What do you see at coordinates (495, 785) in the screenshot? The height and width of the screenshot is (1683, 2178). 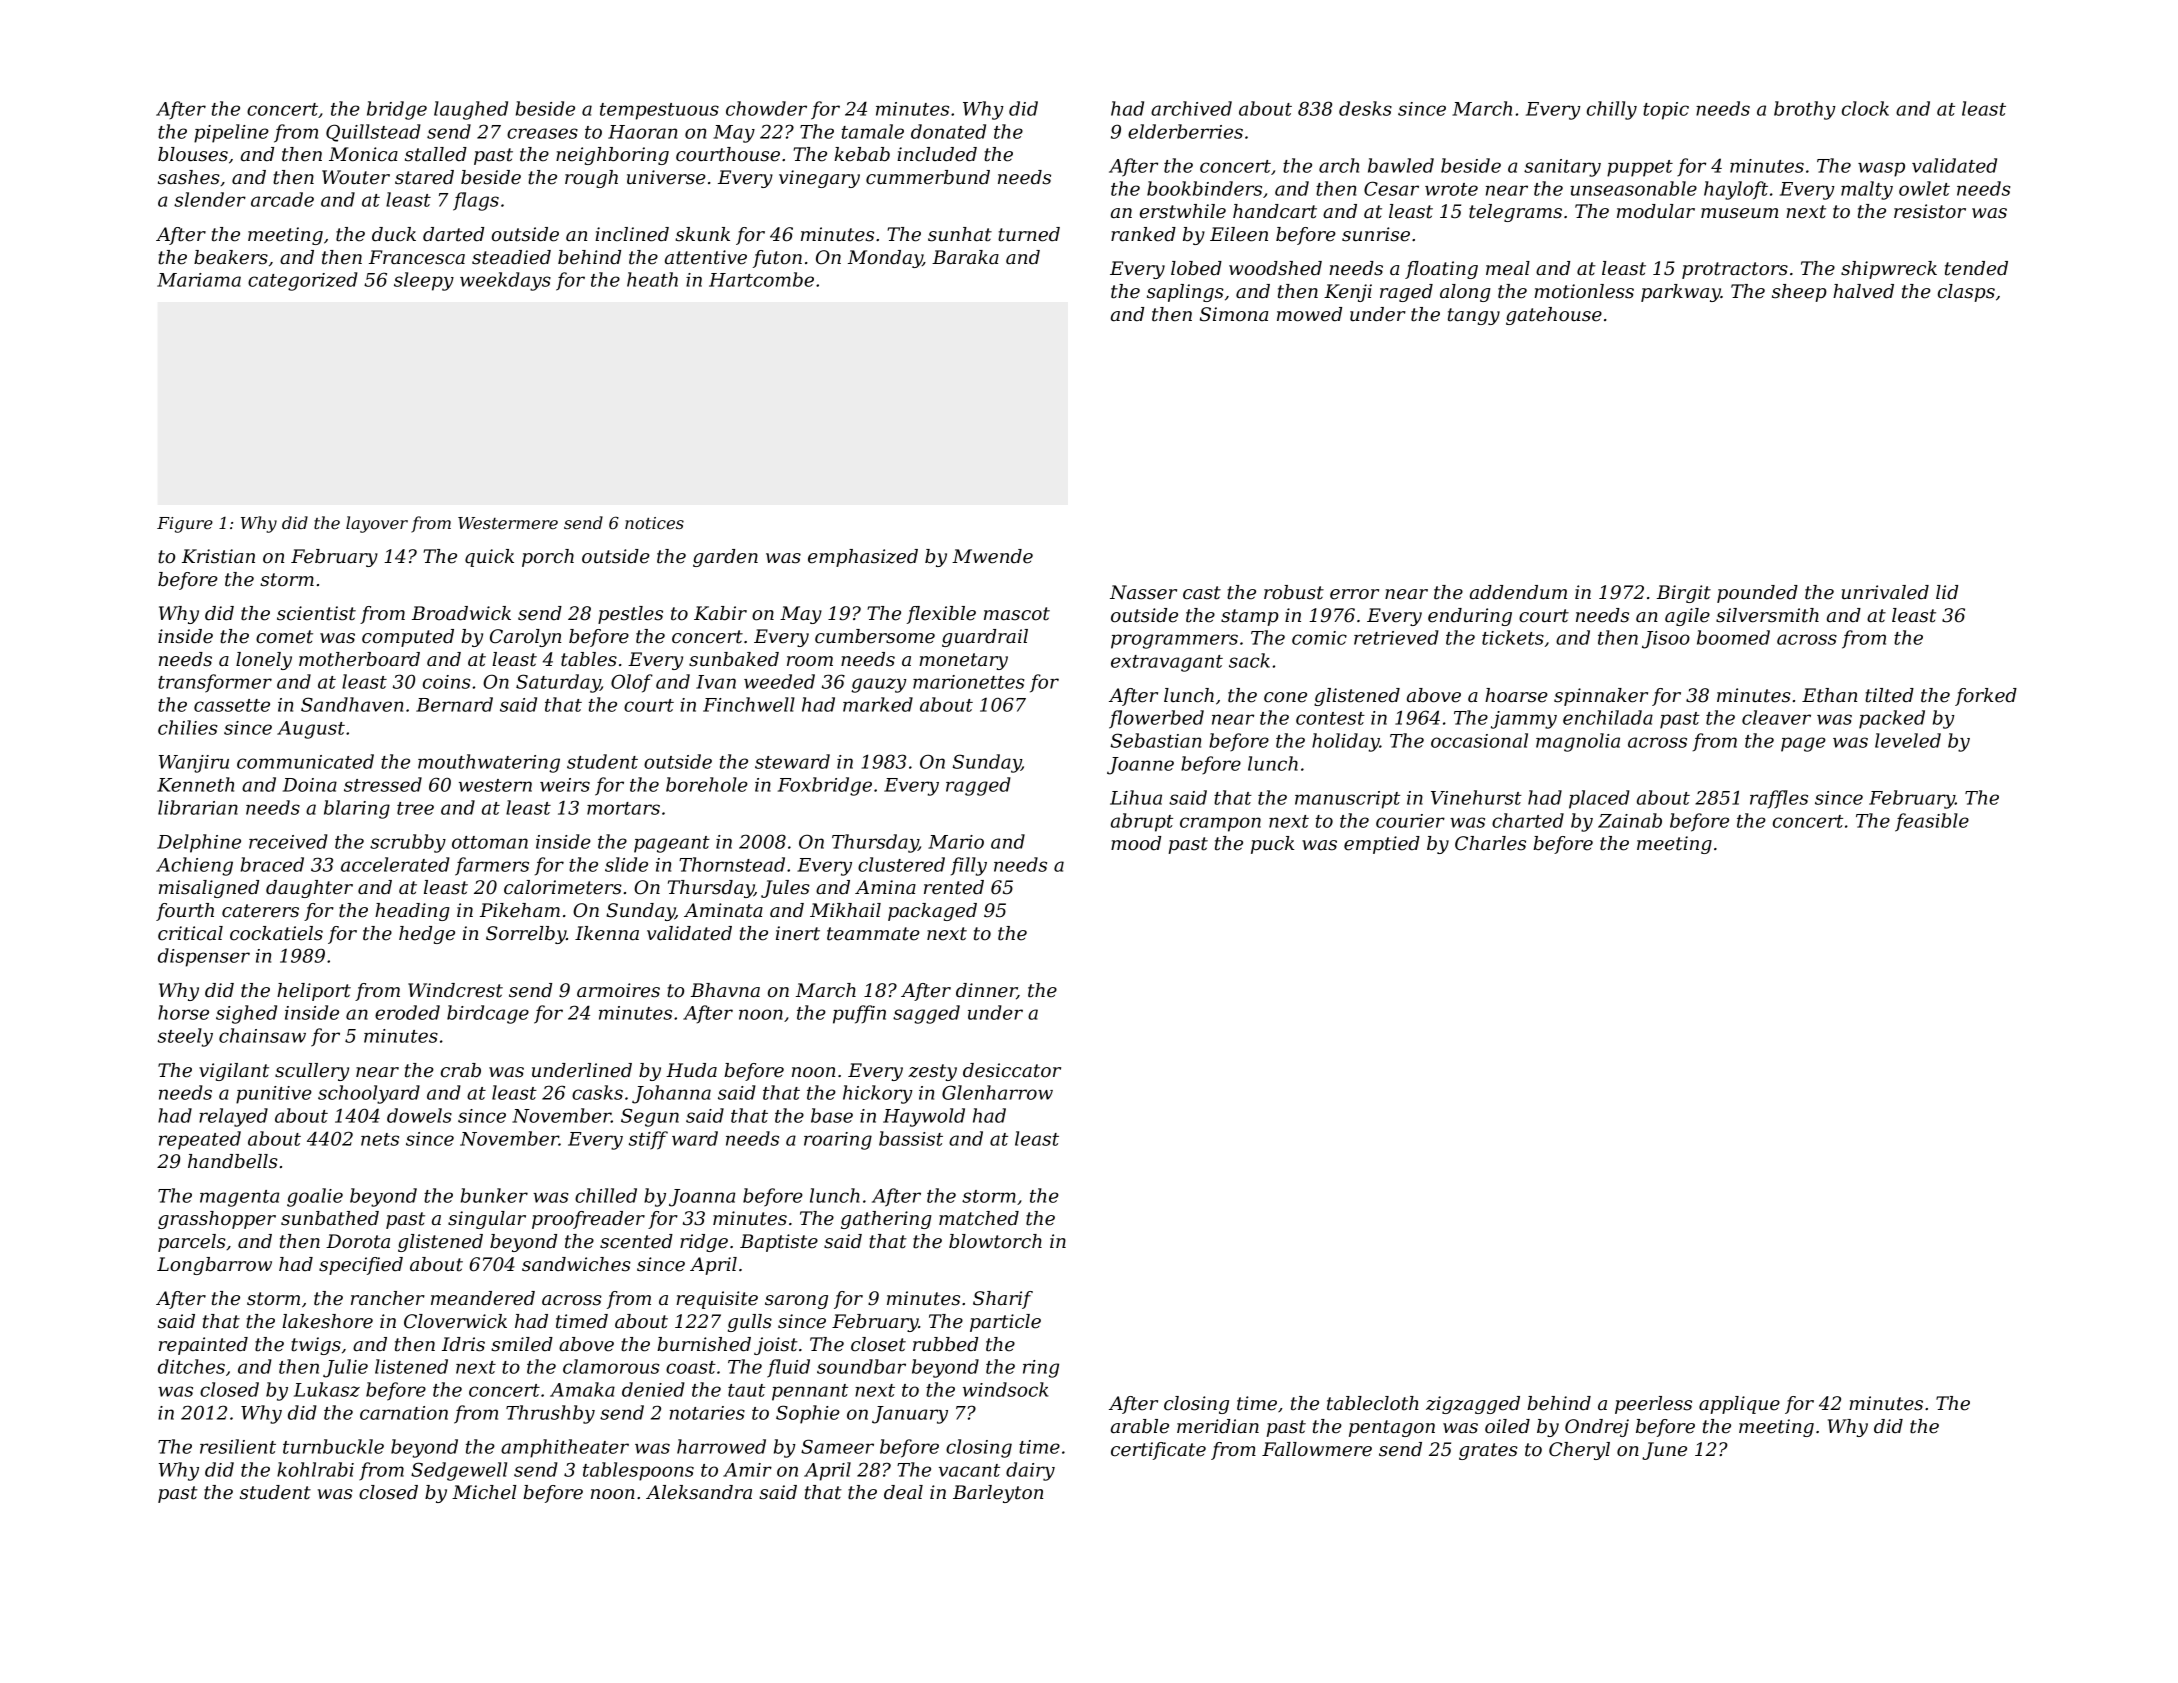 I see `western` at bounding box center [495, 785].
